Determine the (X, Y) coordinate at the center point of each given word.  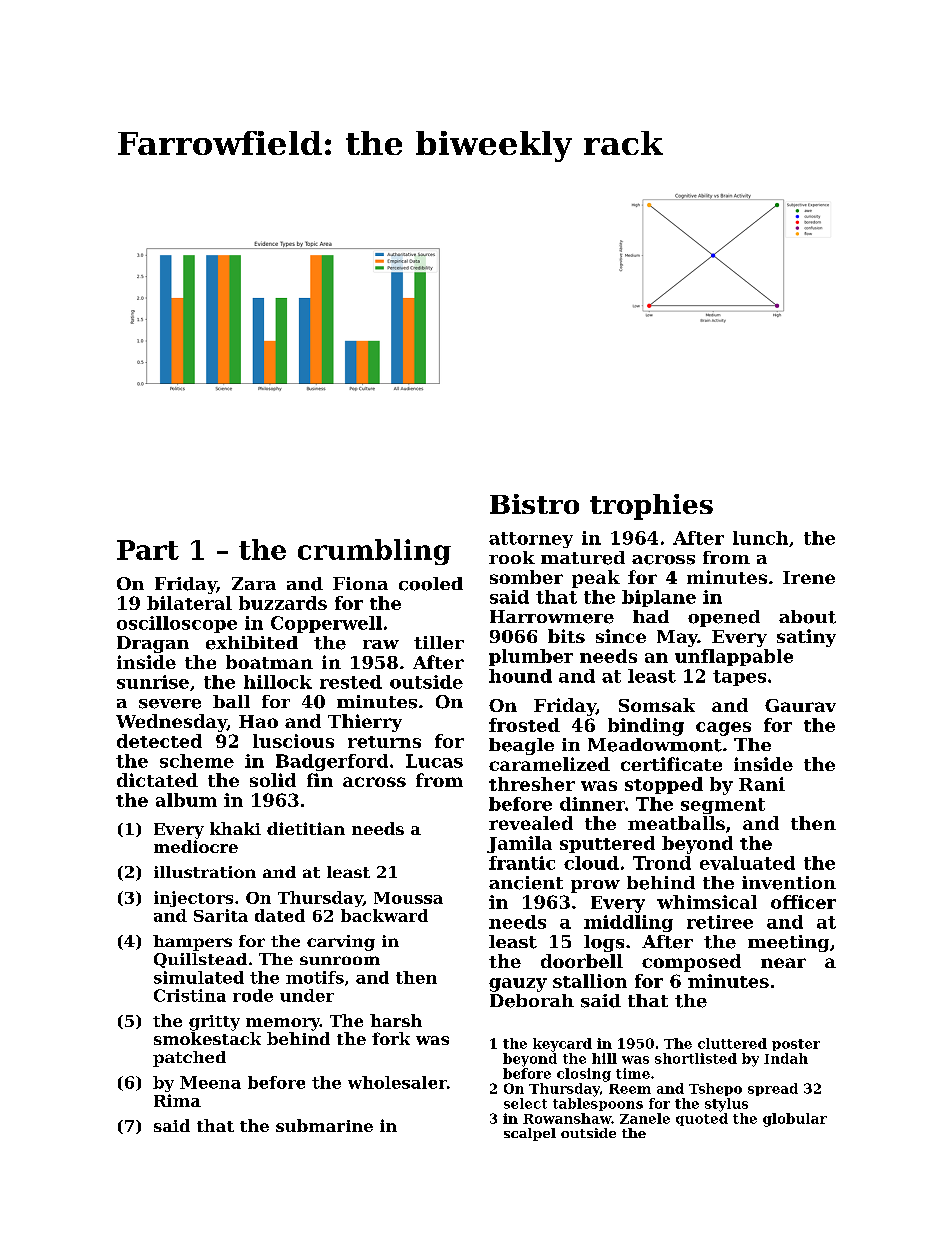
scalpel (530, 1134)
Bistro (534, 504)
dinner (592, 804)
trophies (651, 507)
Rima (177, 1100)
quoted (702, 1119)
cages (723, 729)
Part (148, 550)
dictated (157, 780)
